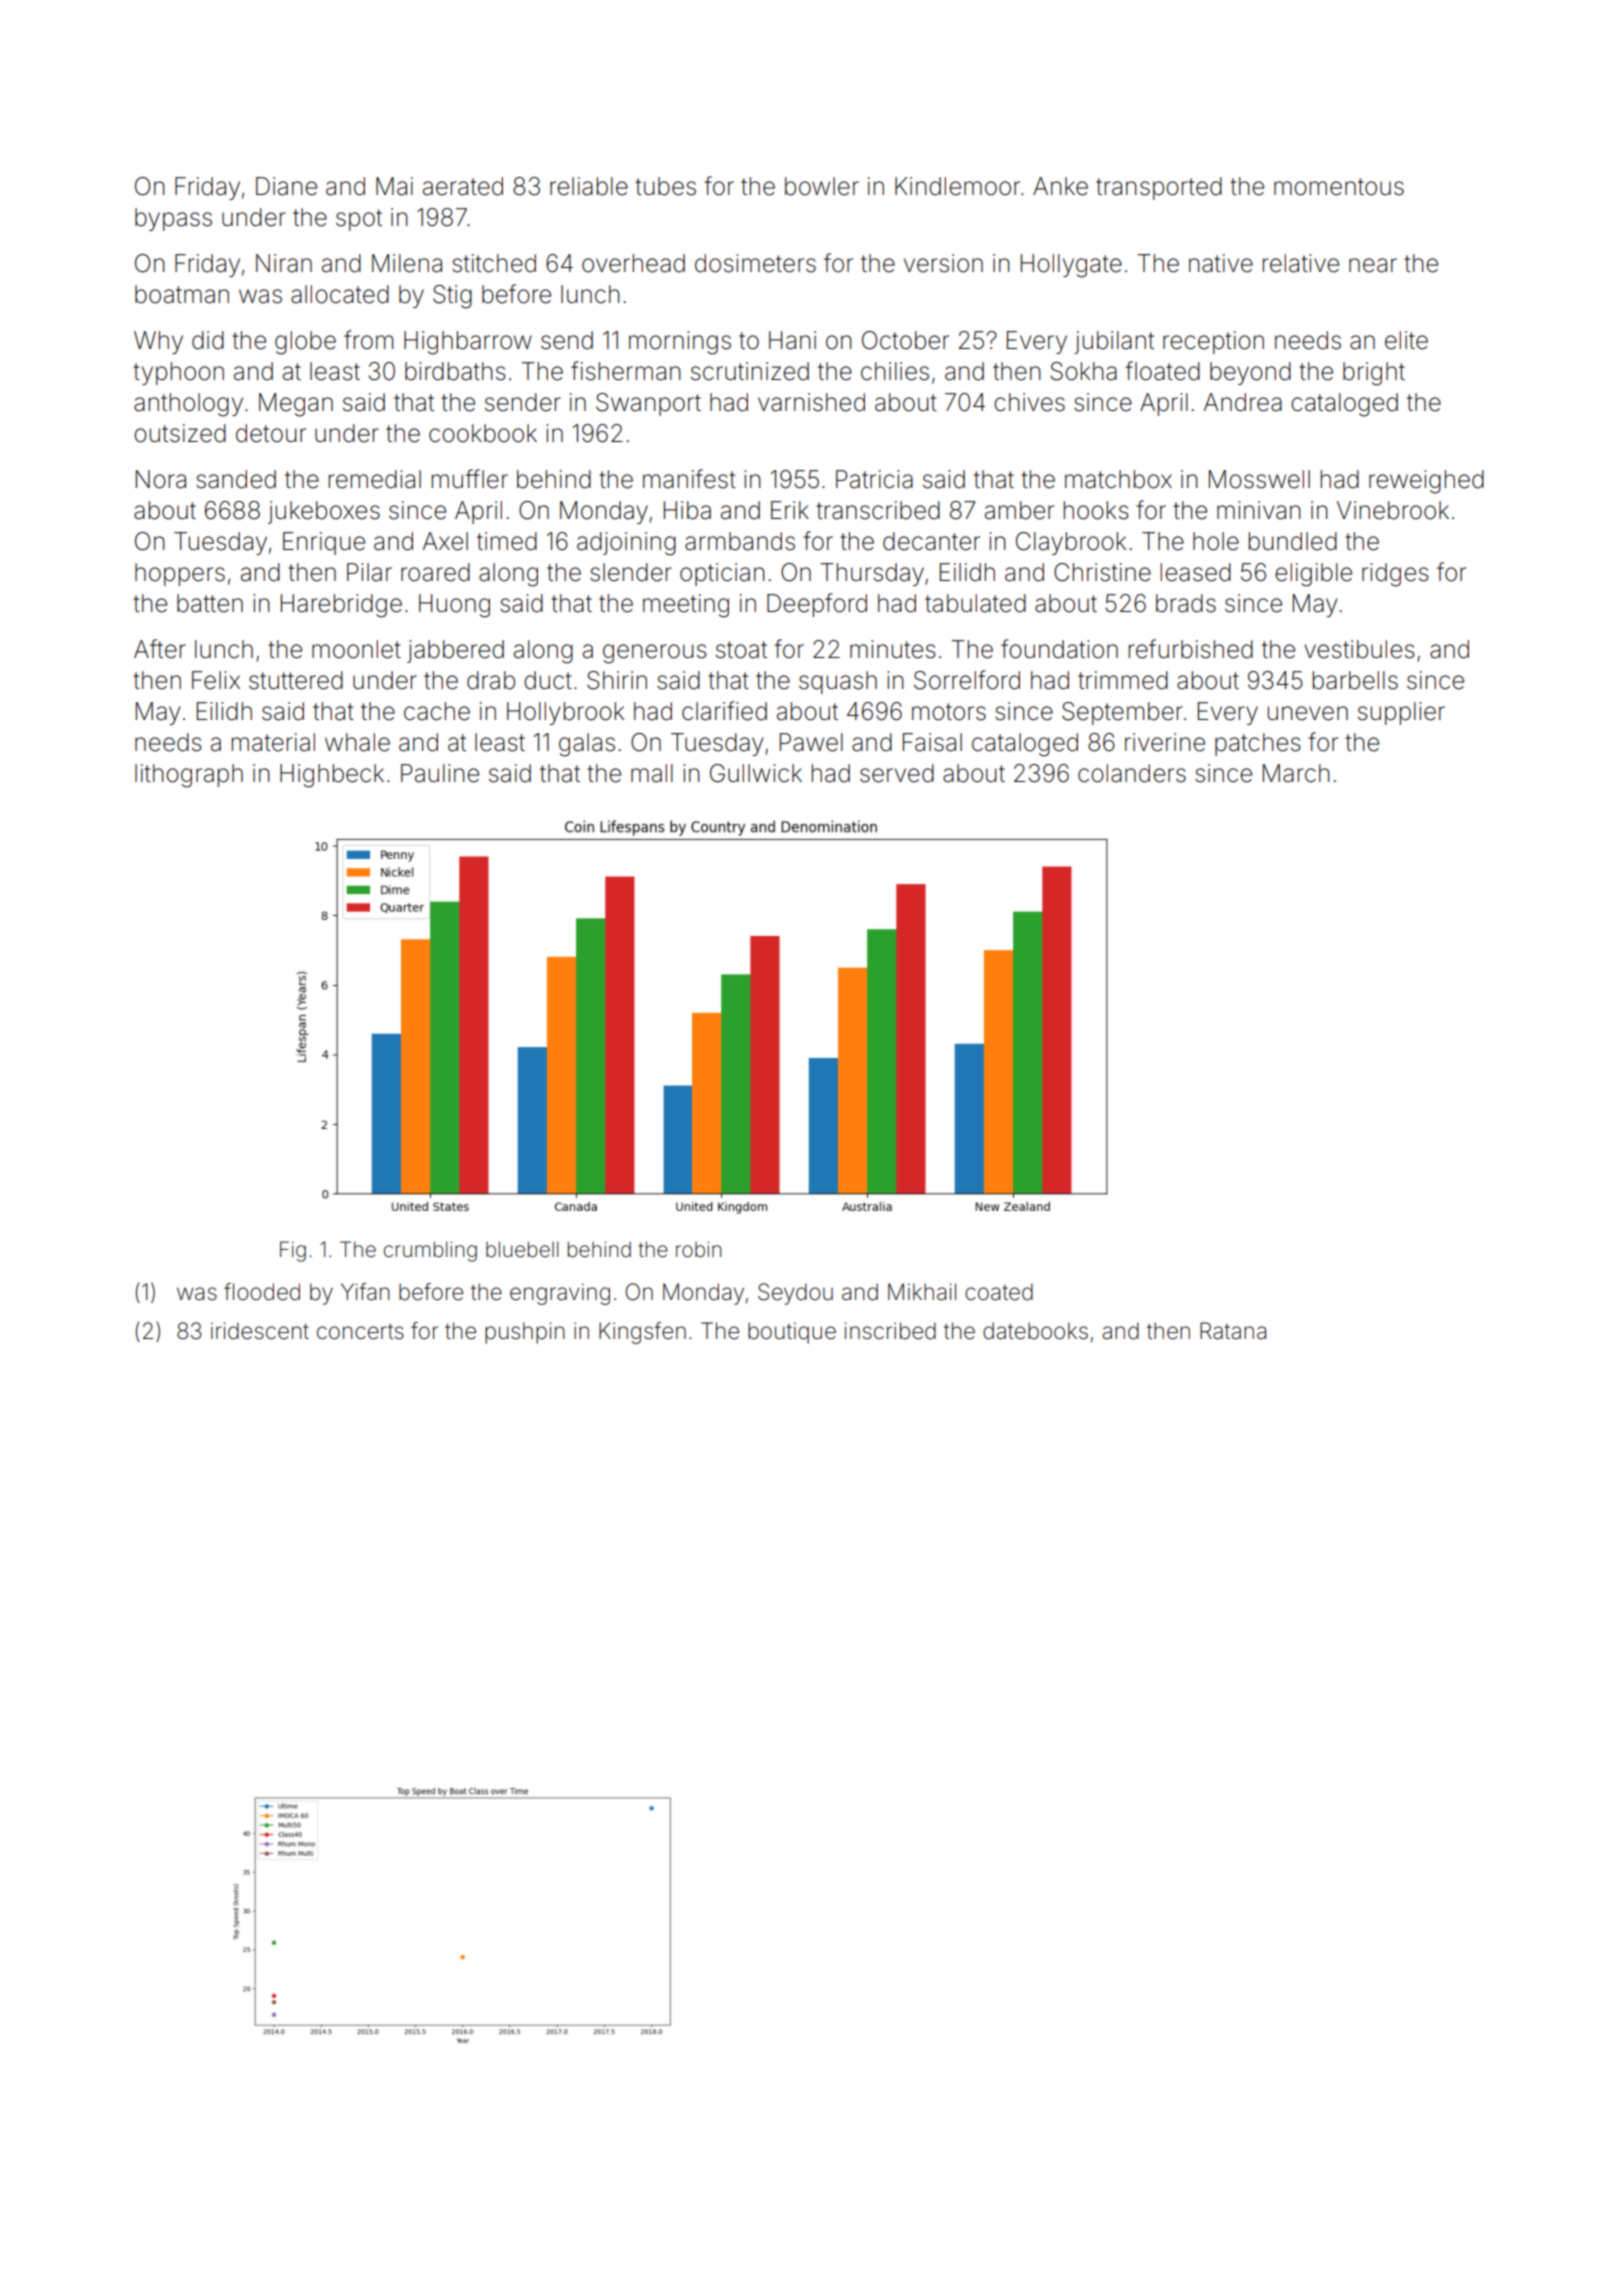  I want to click on served, so click(897, 773).
